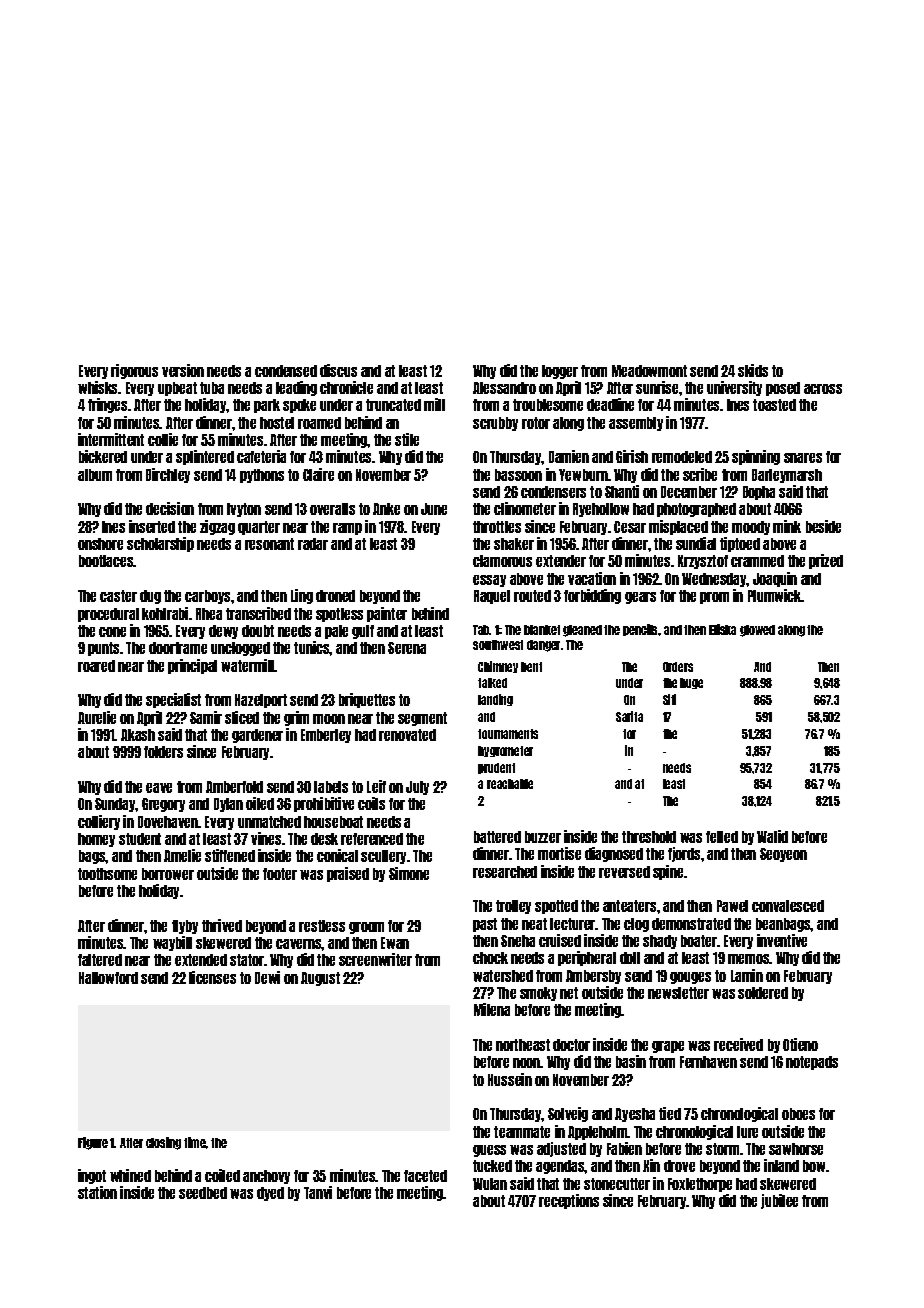 The width and height of the document is (924, 1308). I want to click on onshore, so click(100, 544).
